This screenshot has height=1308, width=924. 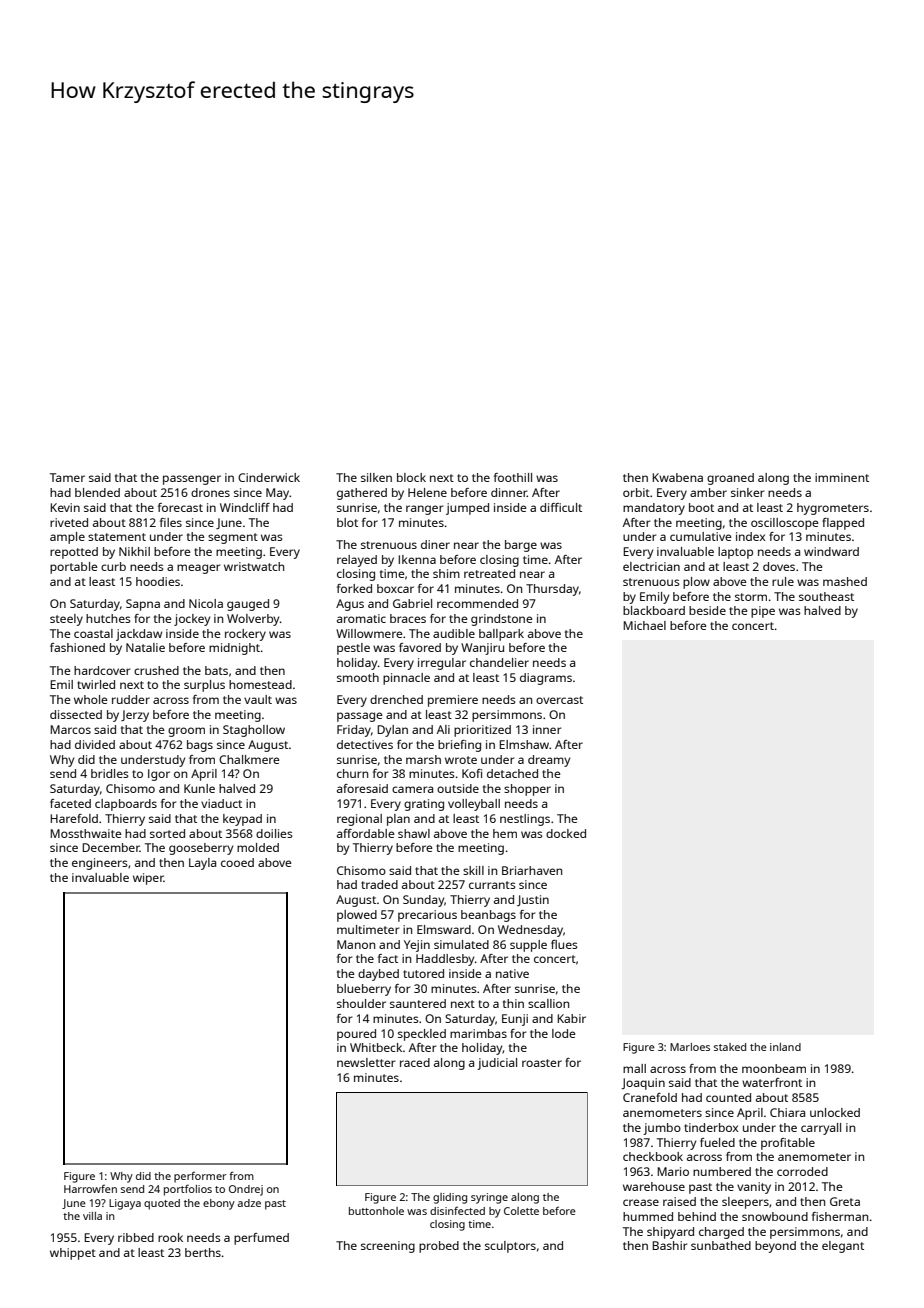 I want to click on screening, so click(x=388, y=1247).
